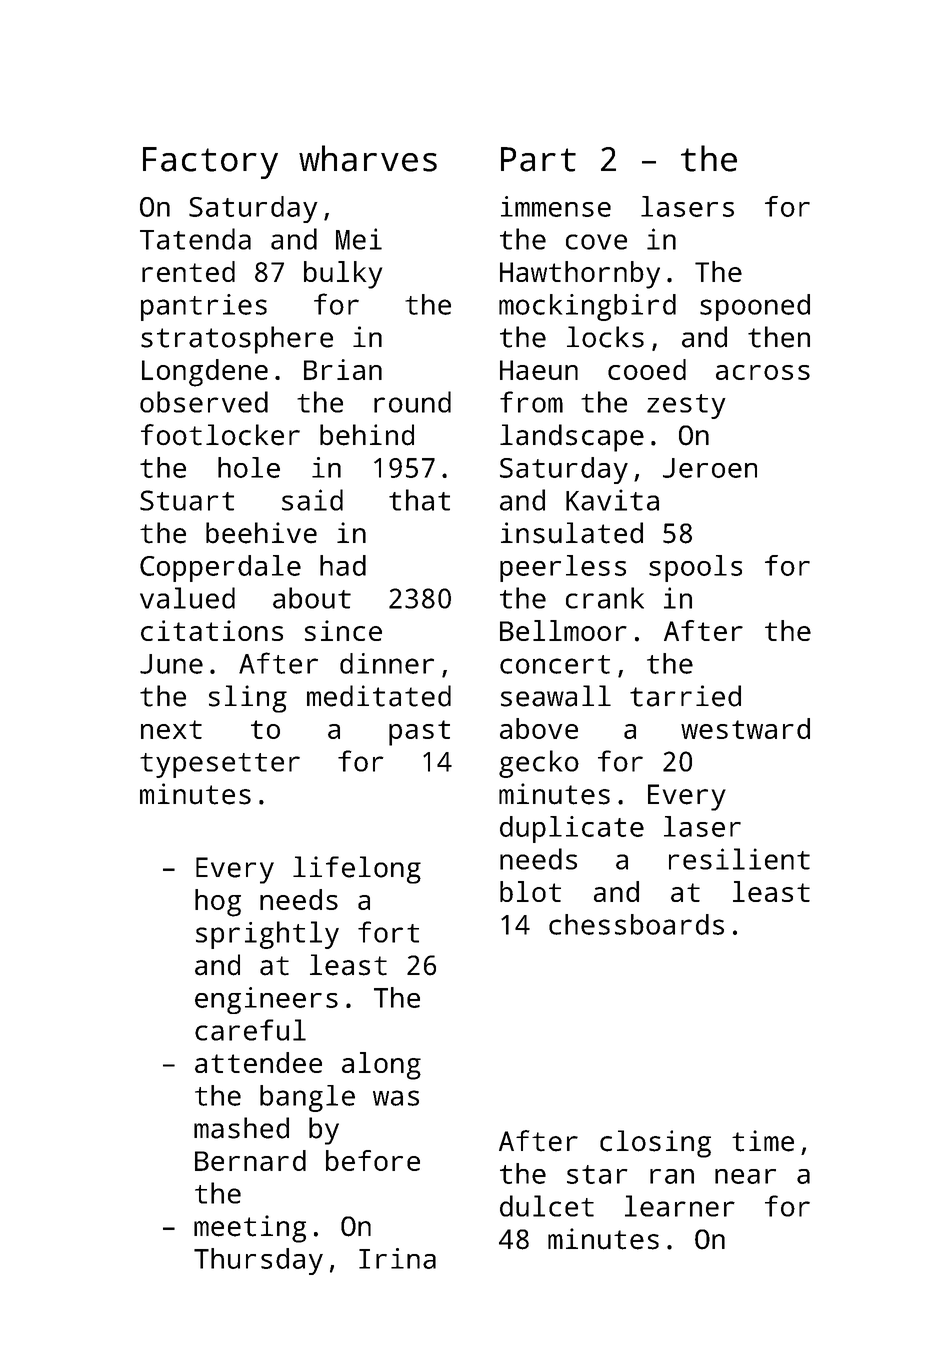 The height and width of the page is (1349, 951). Describe the element at coordinates (755, 307) in the page. I see `spooned` at that location.
